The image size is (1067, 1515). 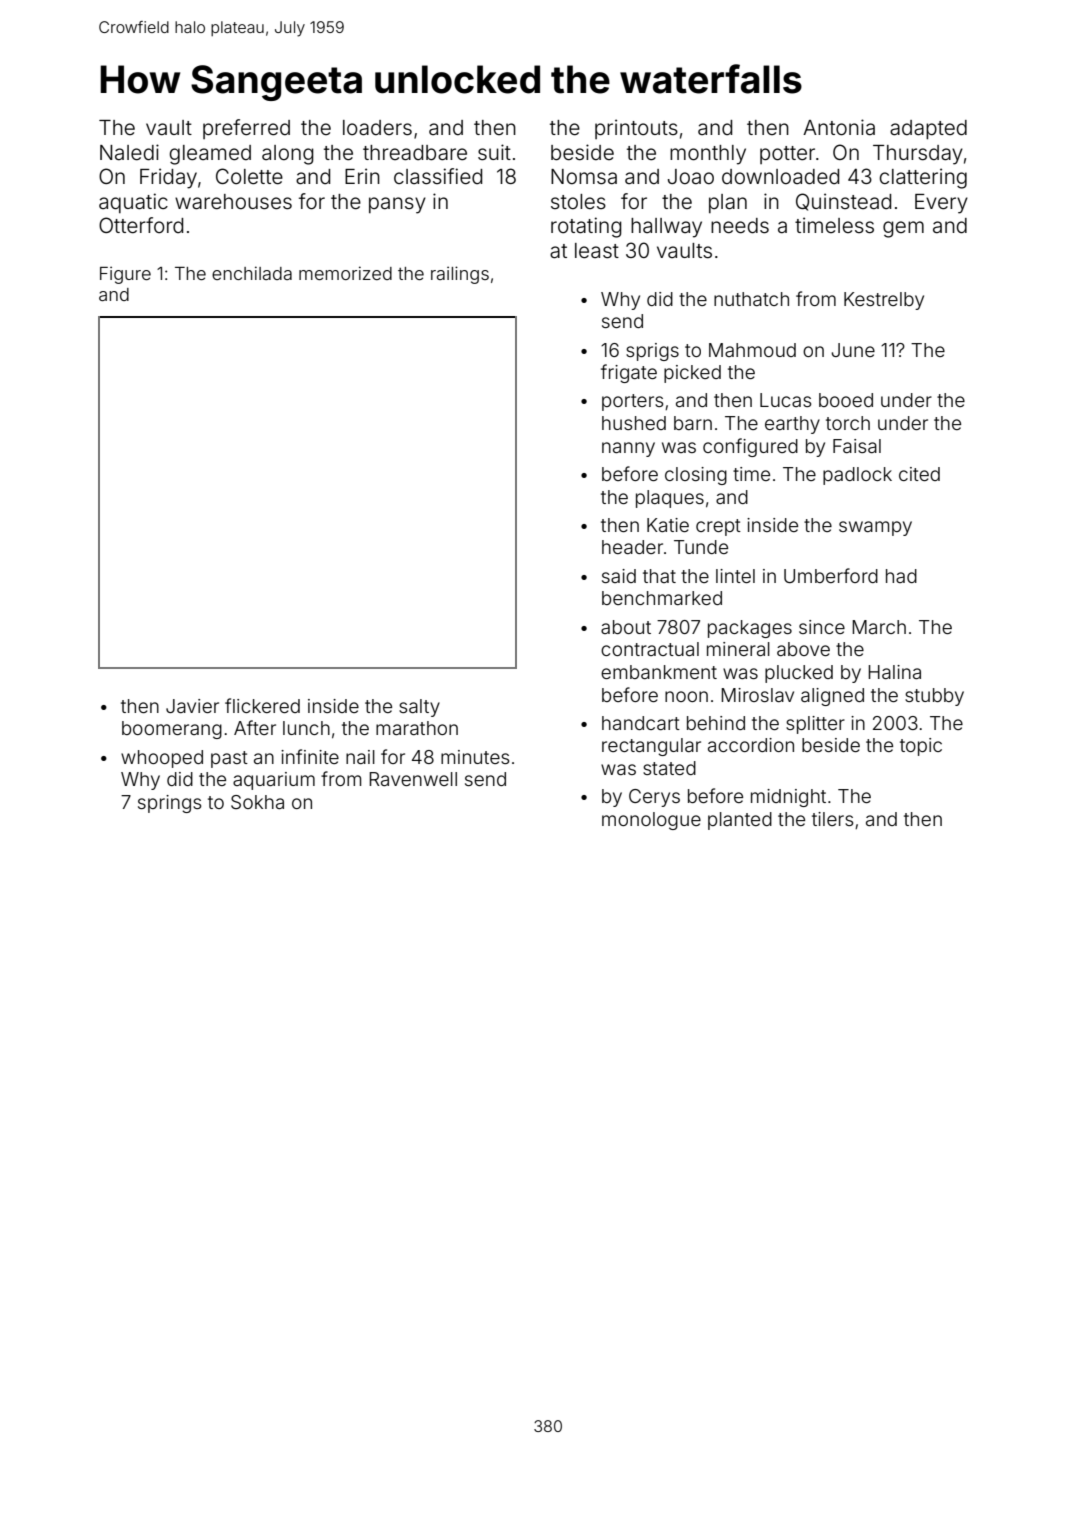 I want to click on stoles, so click(x=578, y=201).
